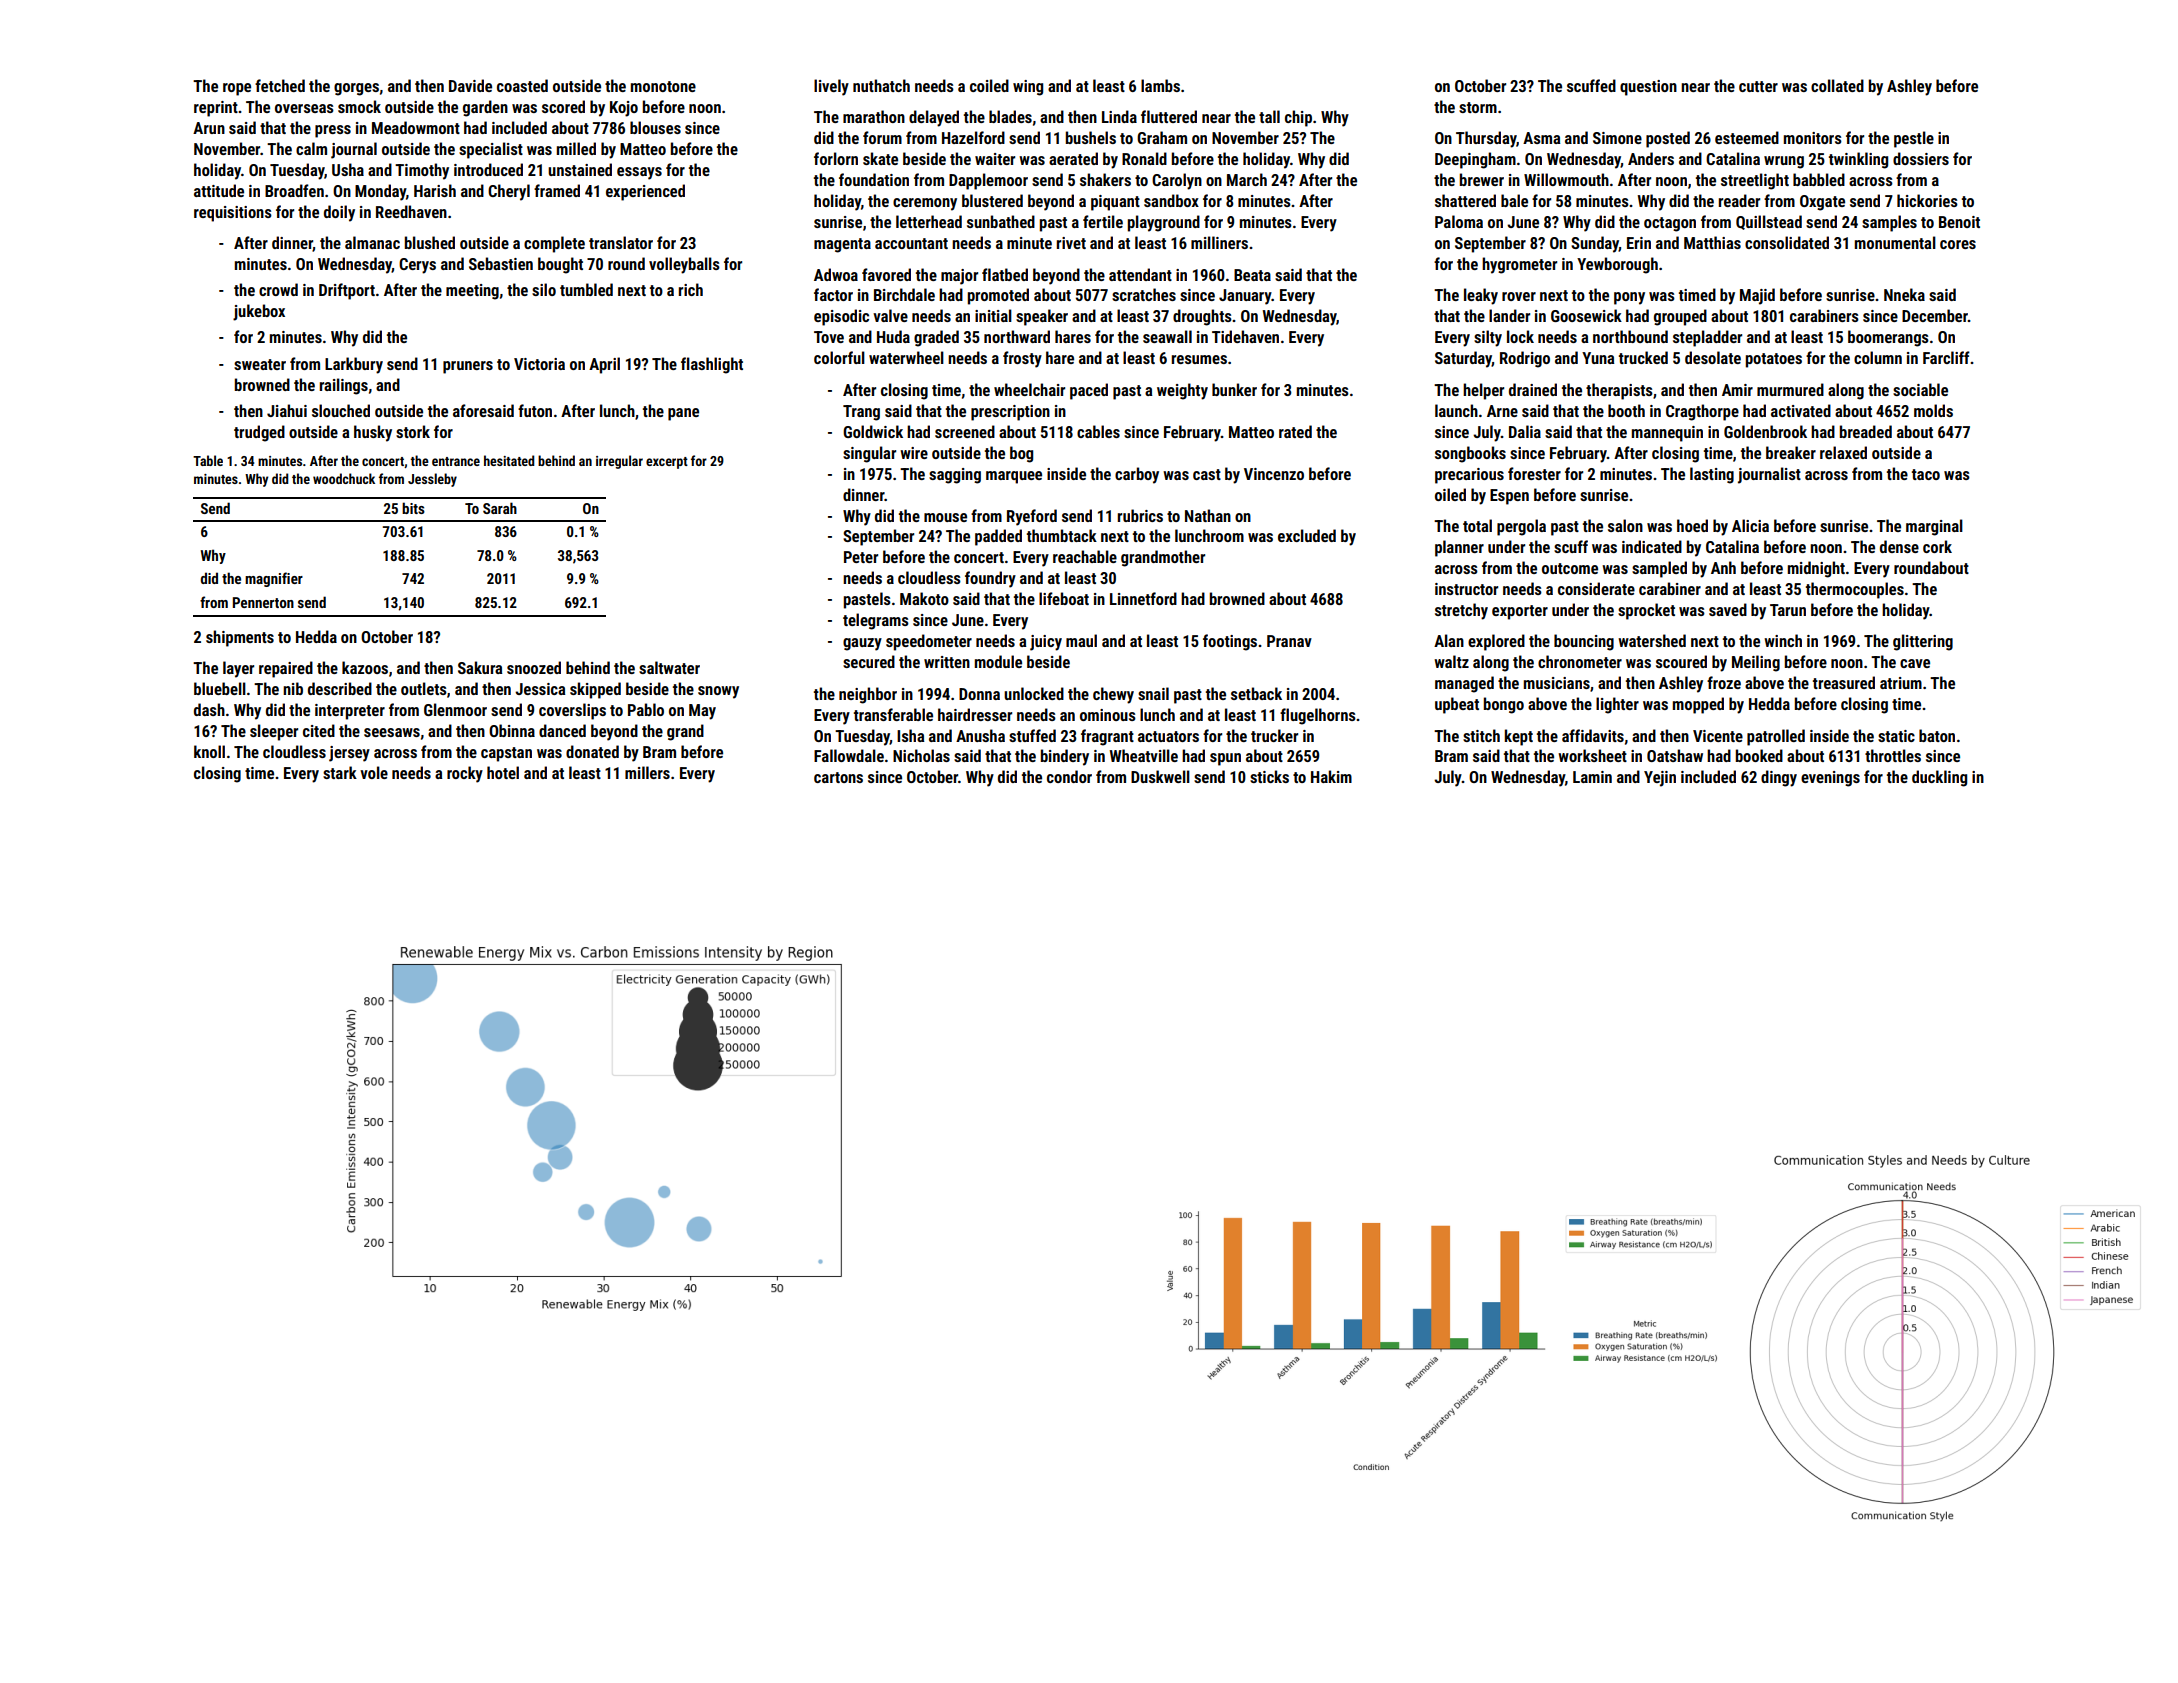 The width and height of the screenshot is (2178, 1683). I want to click on excluded, so click(1307, 535).
